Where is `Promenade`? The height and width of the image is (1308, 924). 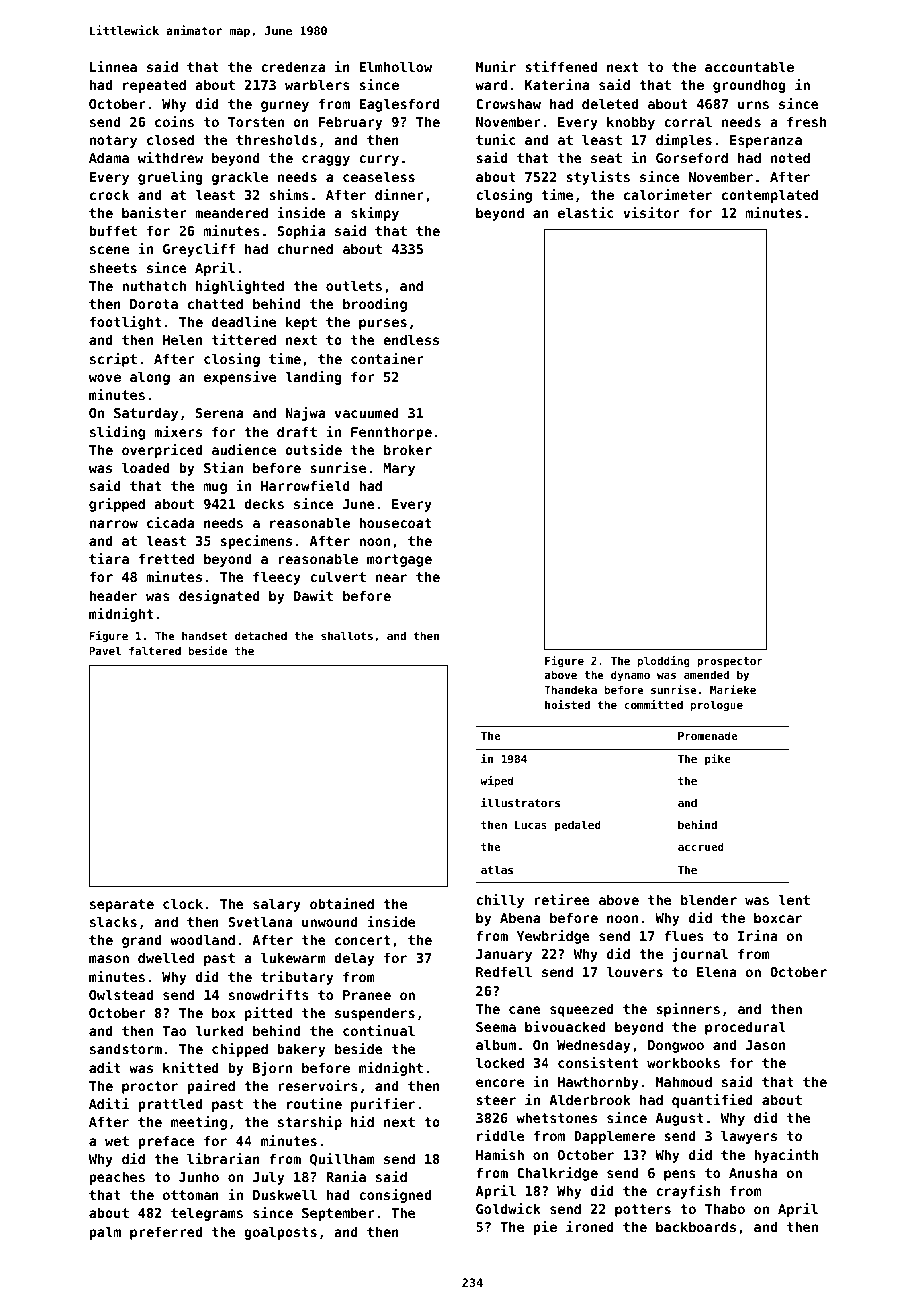 Promenade is located at coordinates (707, 735).
